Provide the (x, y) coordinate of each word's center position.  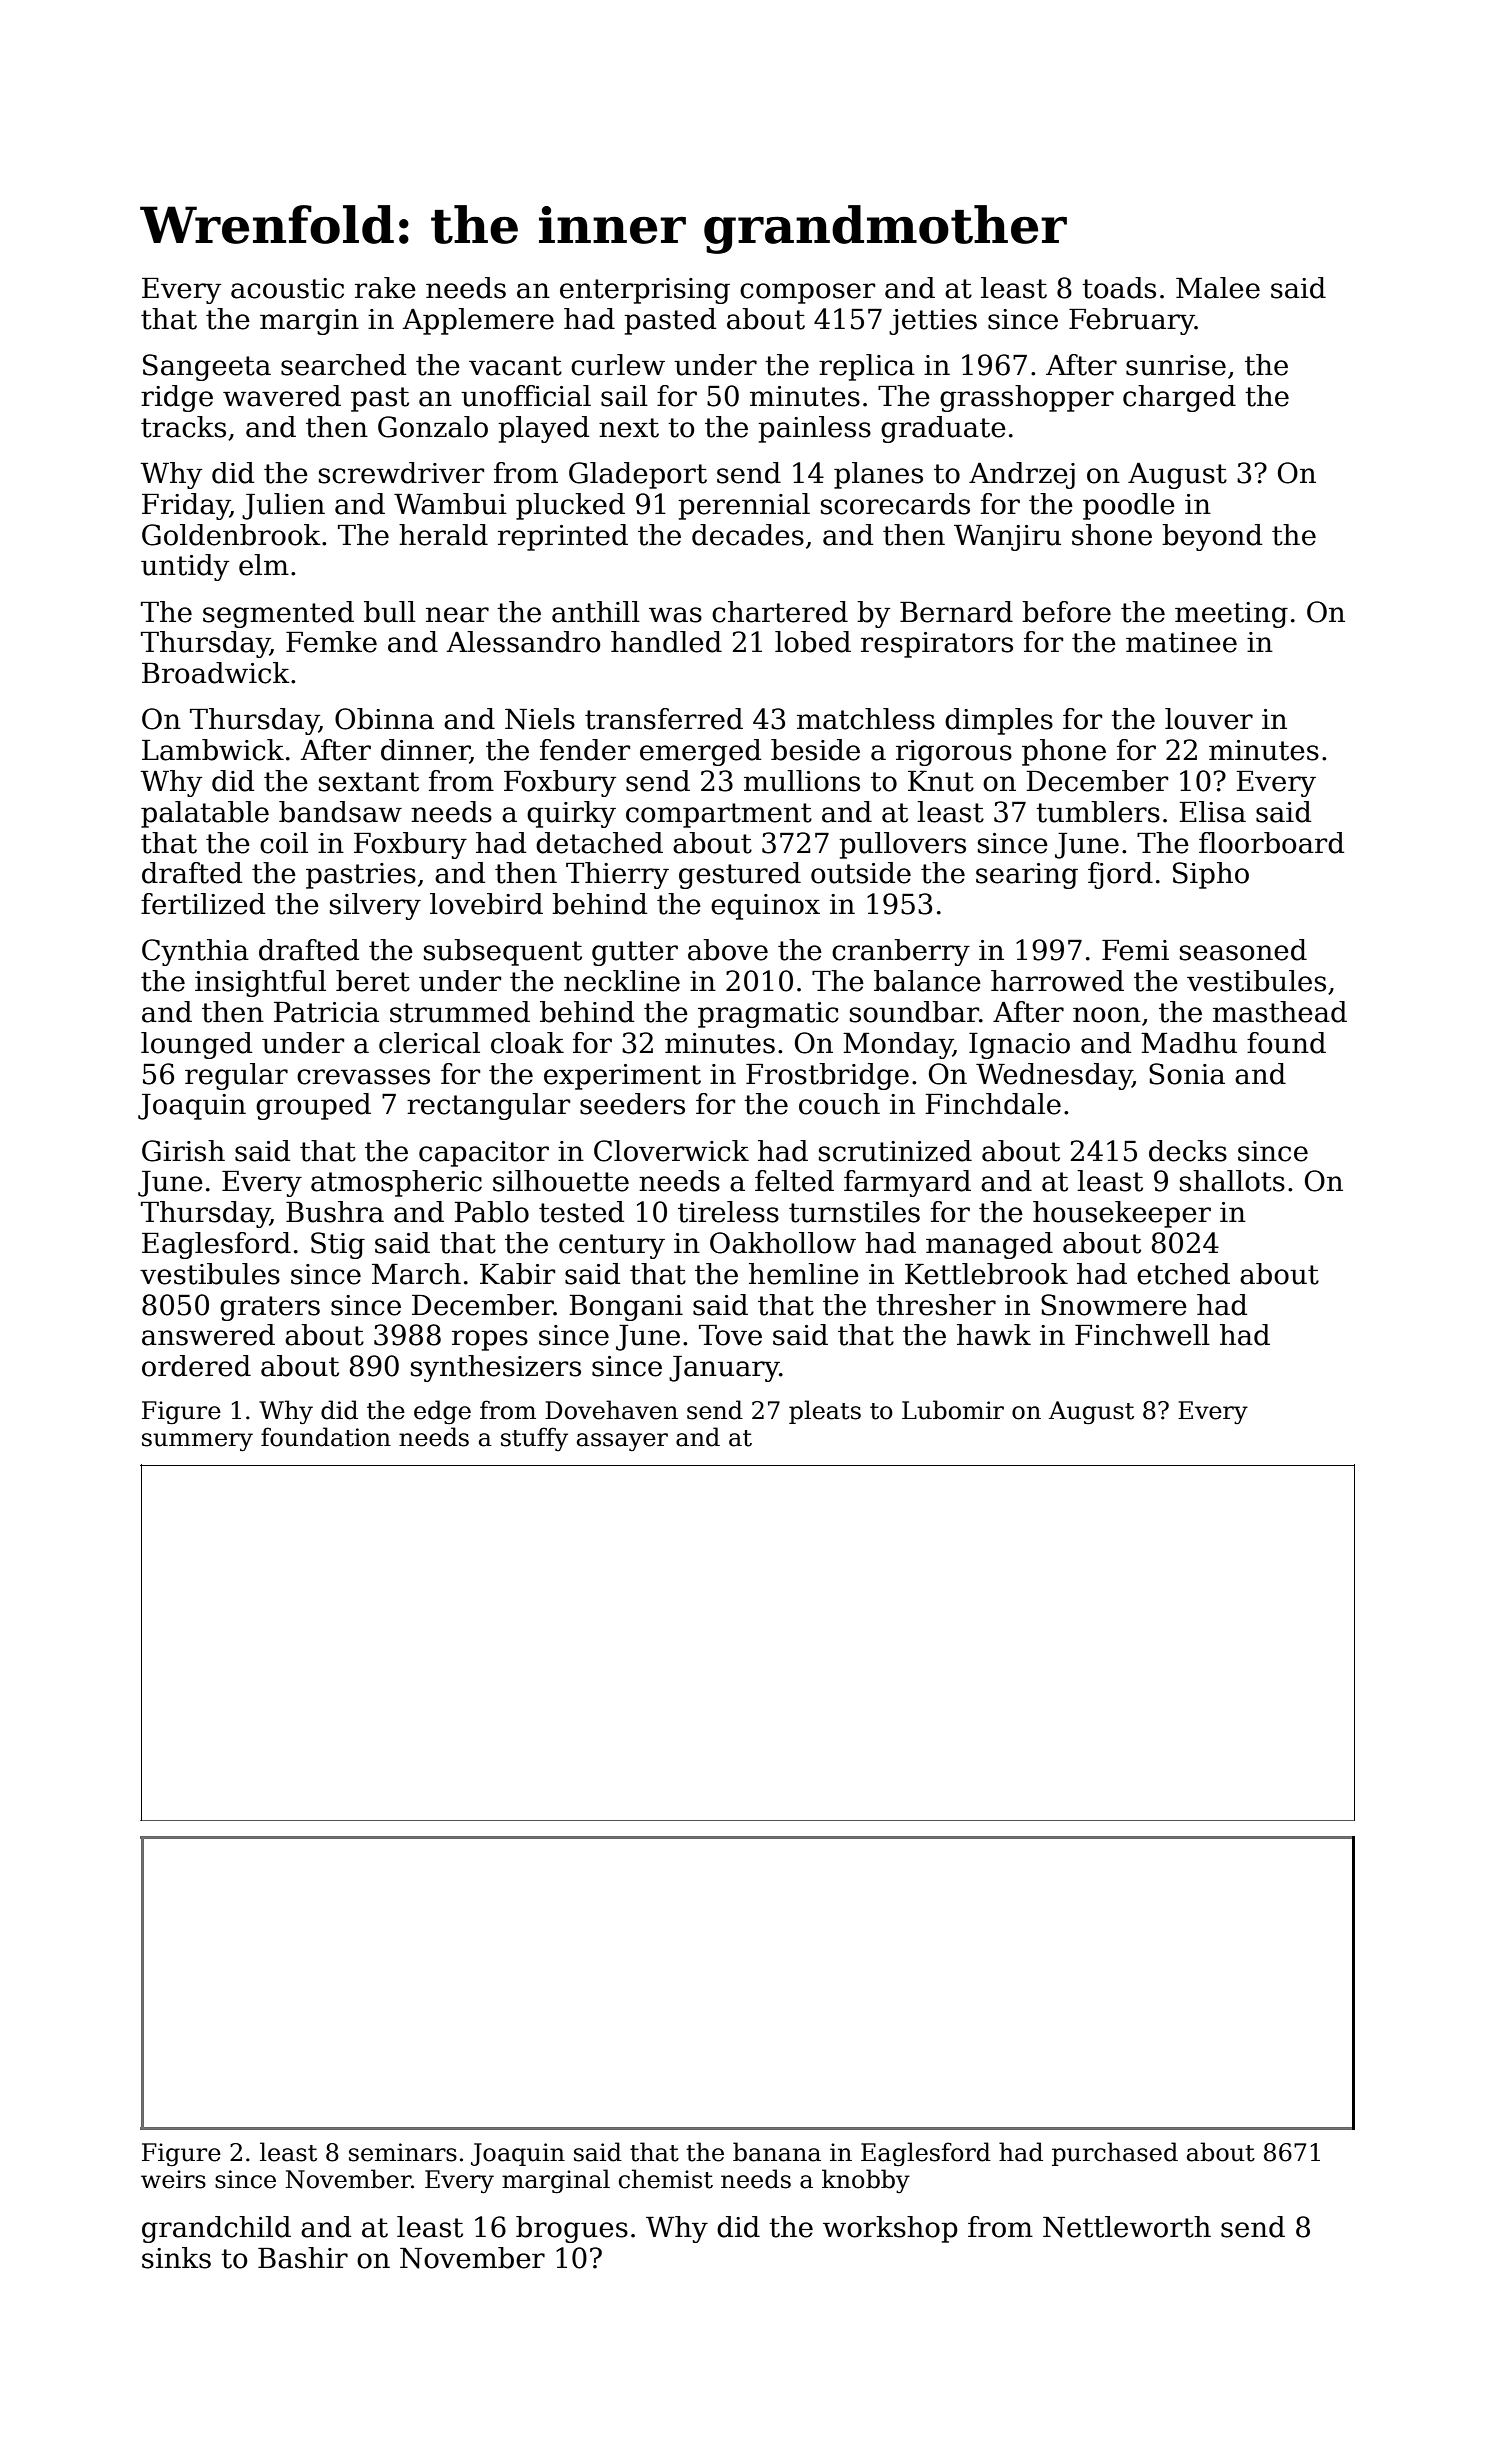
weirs (173, 2179)
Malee (1218, 288)
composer (807, 293)
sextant (369, 782)
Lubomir (953, 1410)
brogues (572, 2229)
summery (197, 1442)
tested (581, 1212)
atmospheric (396, 1183)
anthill (596, 612)
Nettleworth (1127, 2227)
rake (385, 288)
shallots (1232, 1181)
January (724, 1369)
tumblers (1098, 812)
